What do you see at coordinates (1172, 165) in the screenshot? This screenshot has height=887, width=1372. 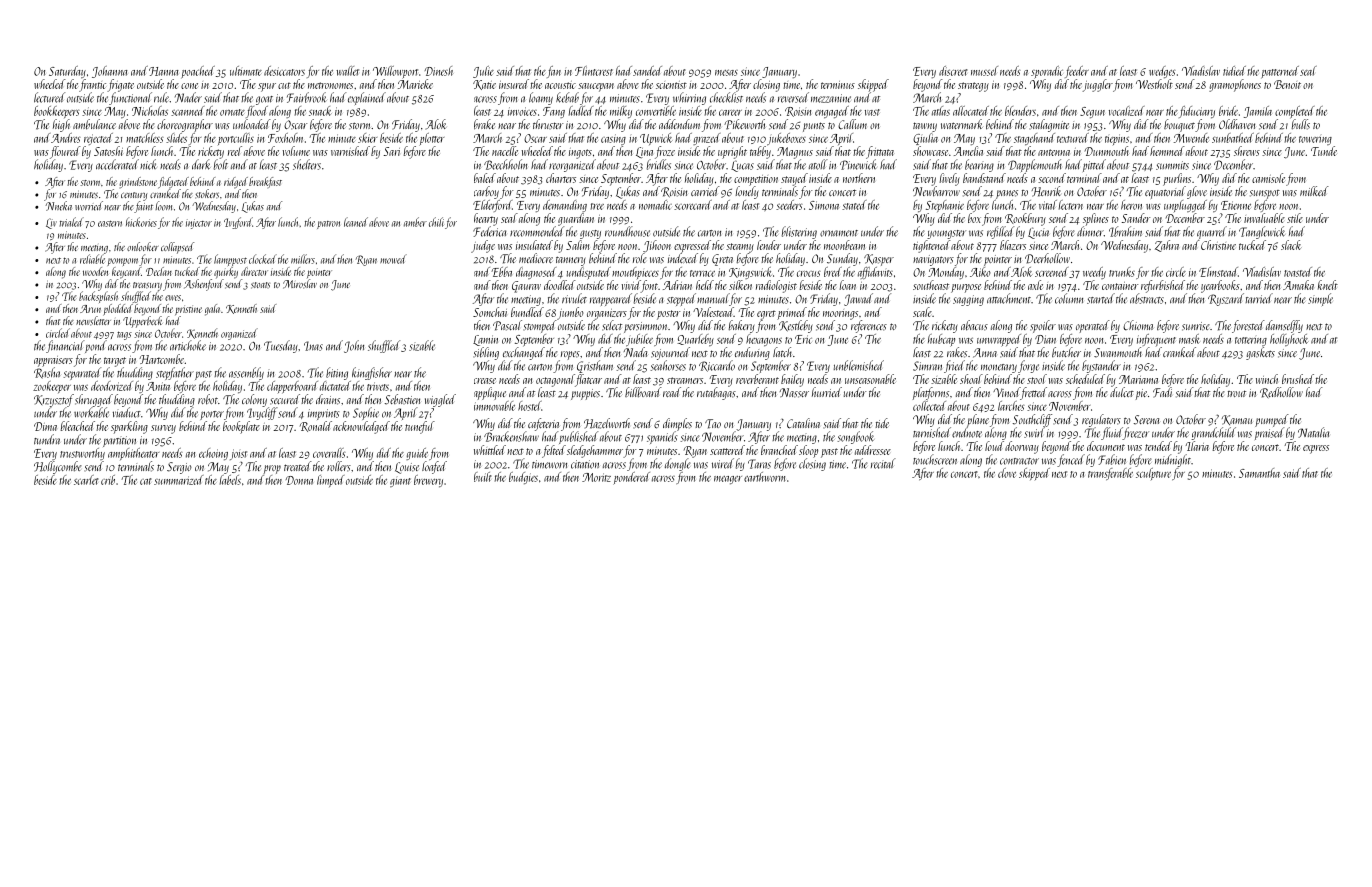 I see `summits` at bounding box center [1172, 165].
